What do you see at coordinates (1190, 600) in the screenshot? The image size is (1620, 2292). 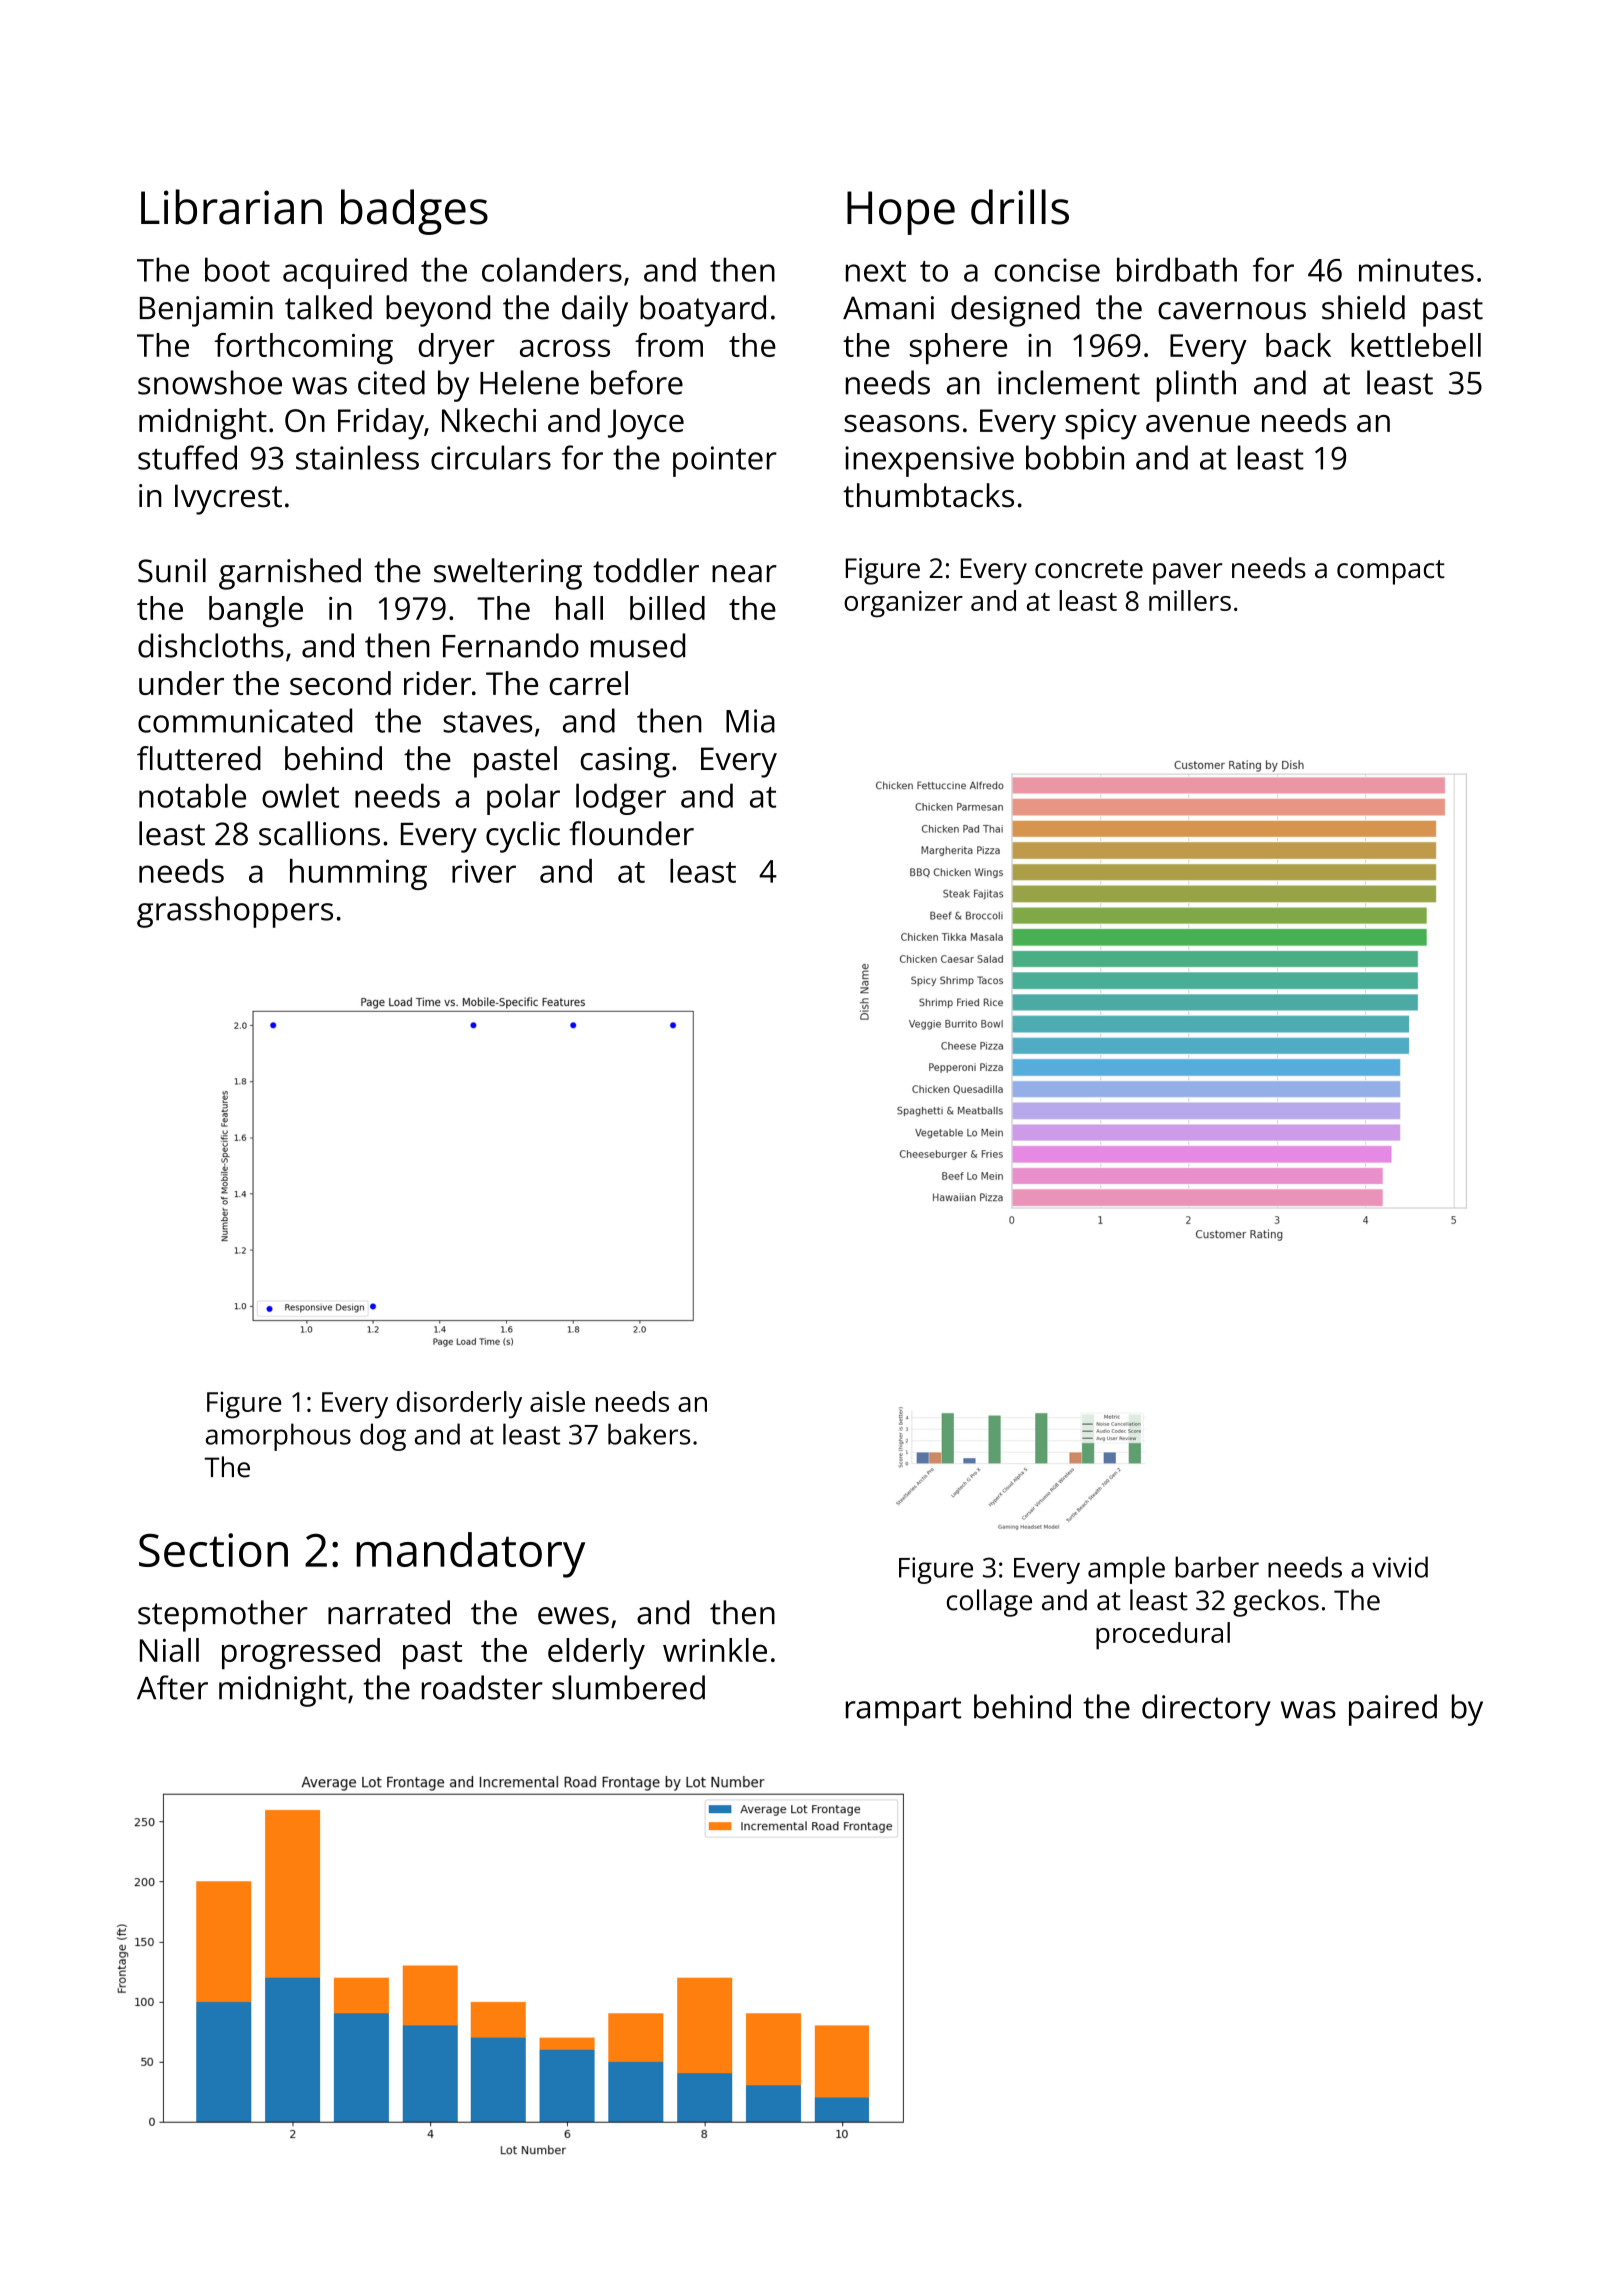 I see `millers` at bounding box center [1190, 600].
